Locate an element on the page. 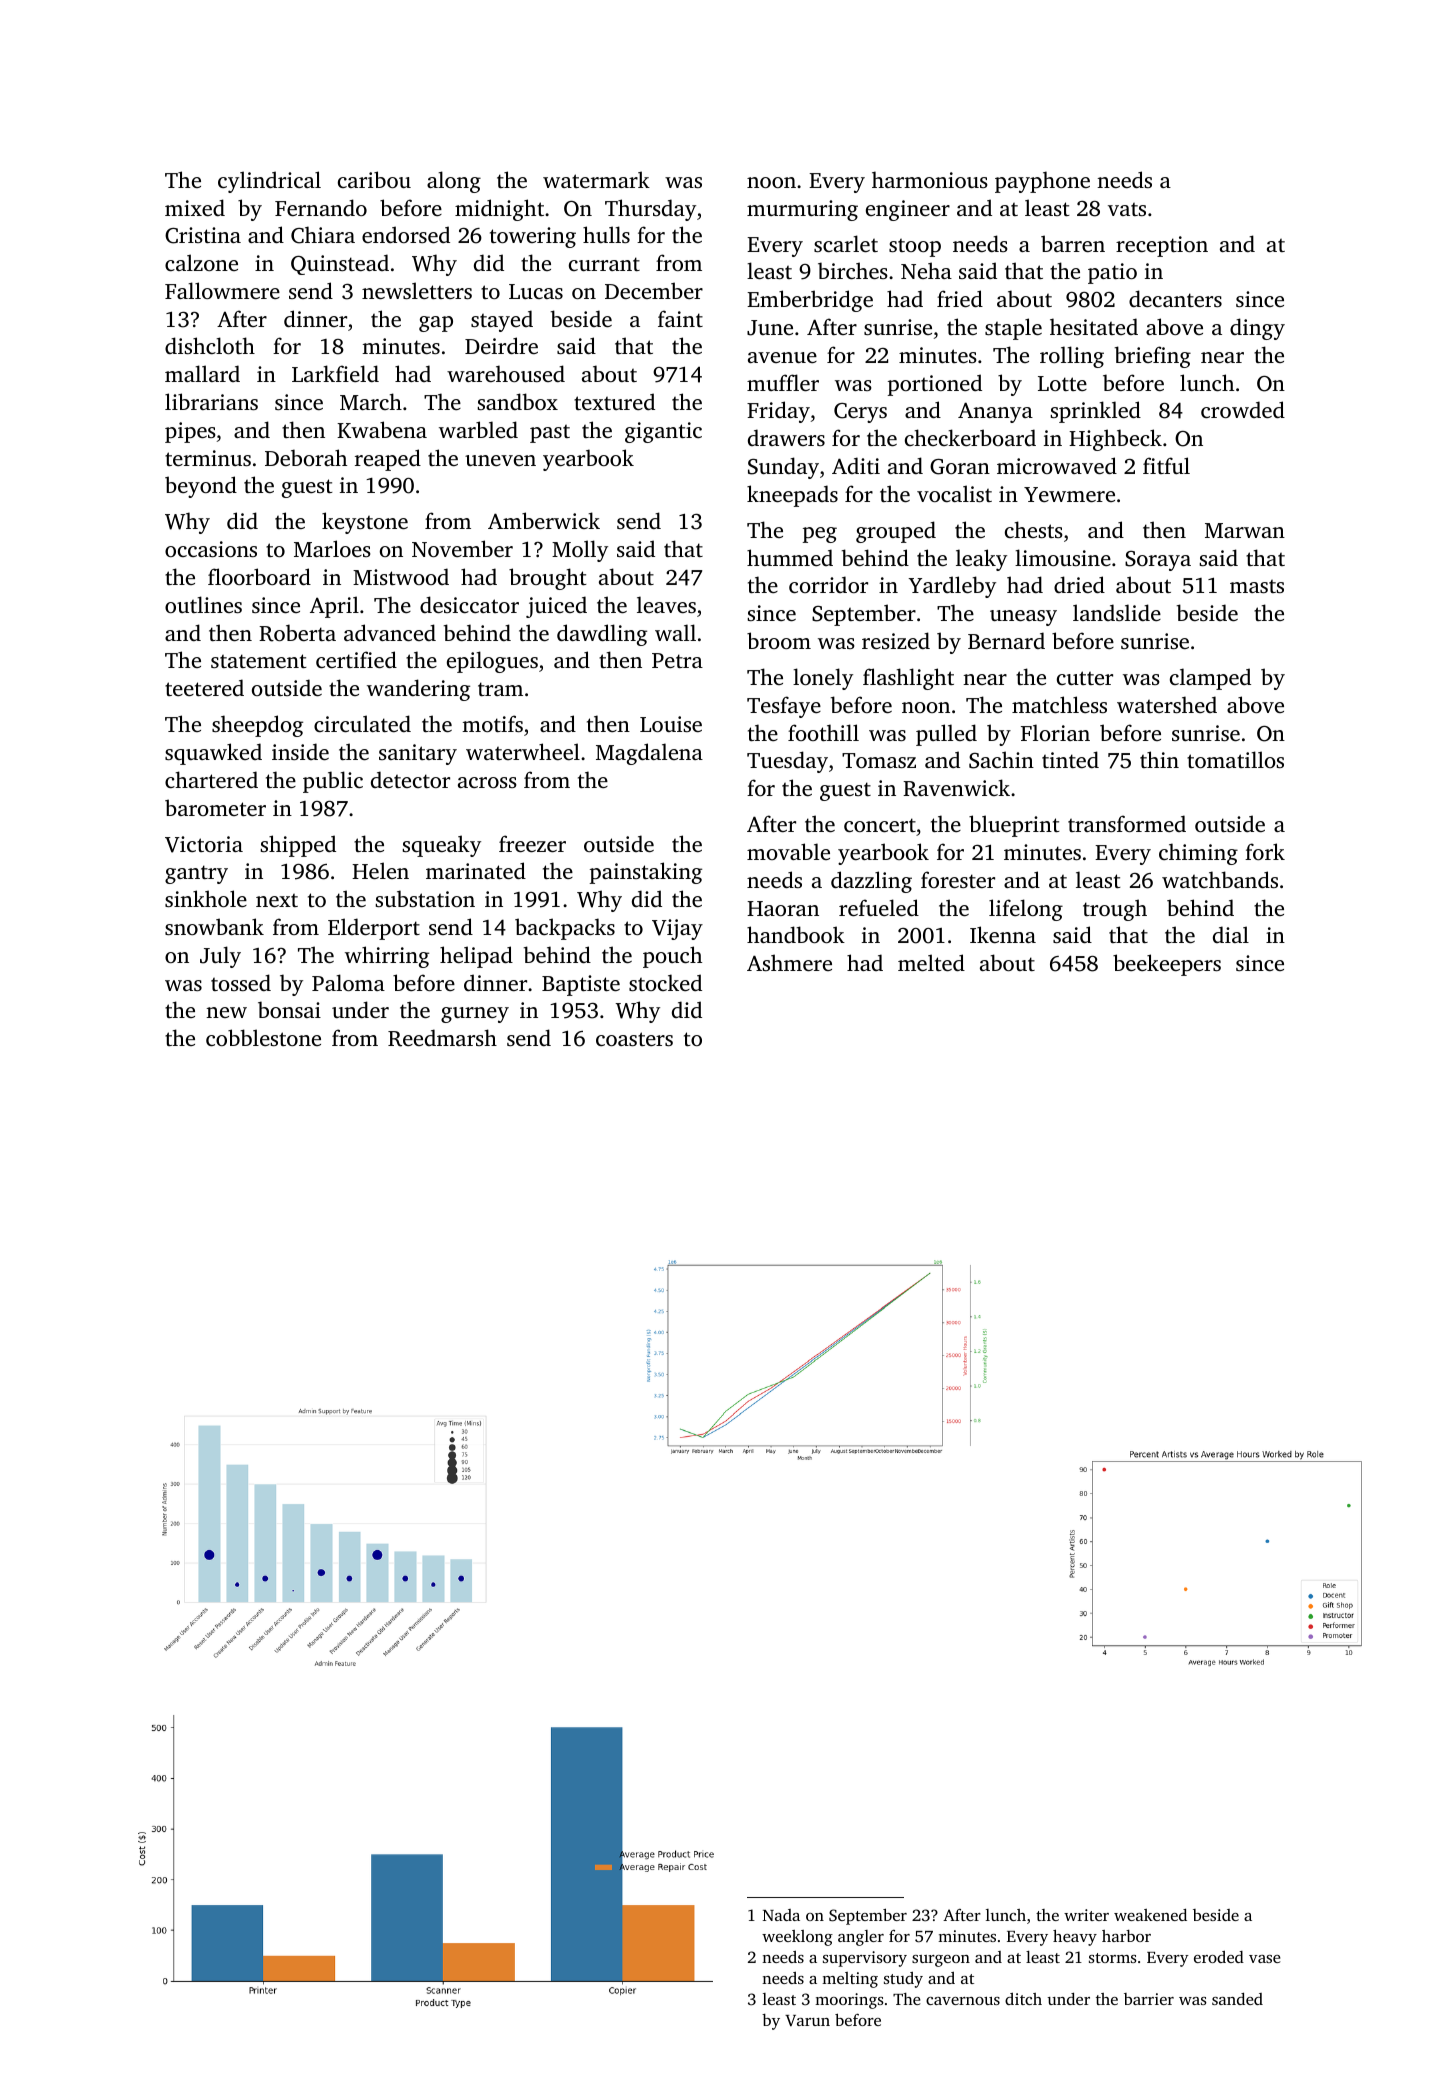 This document has width=1450, height=2100. landslide is located at coordinates (1117, 612).
